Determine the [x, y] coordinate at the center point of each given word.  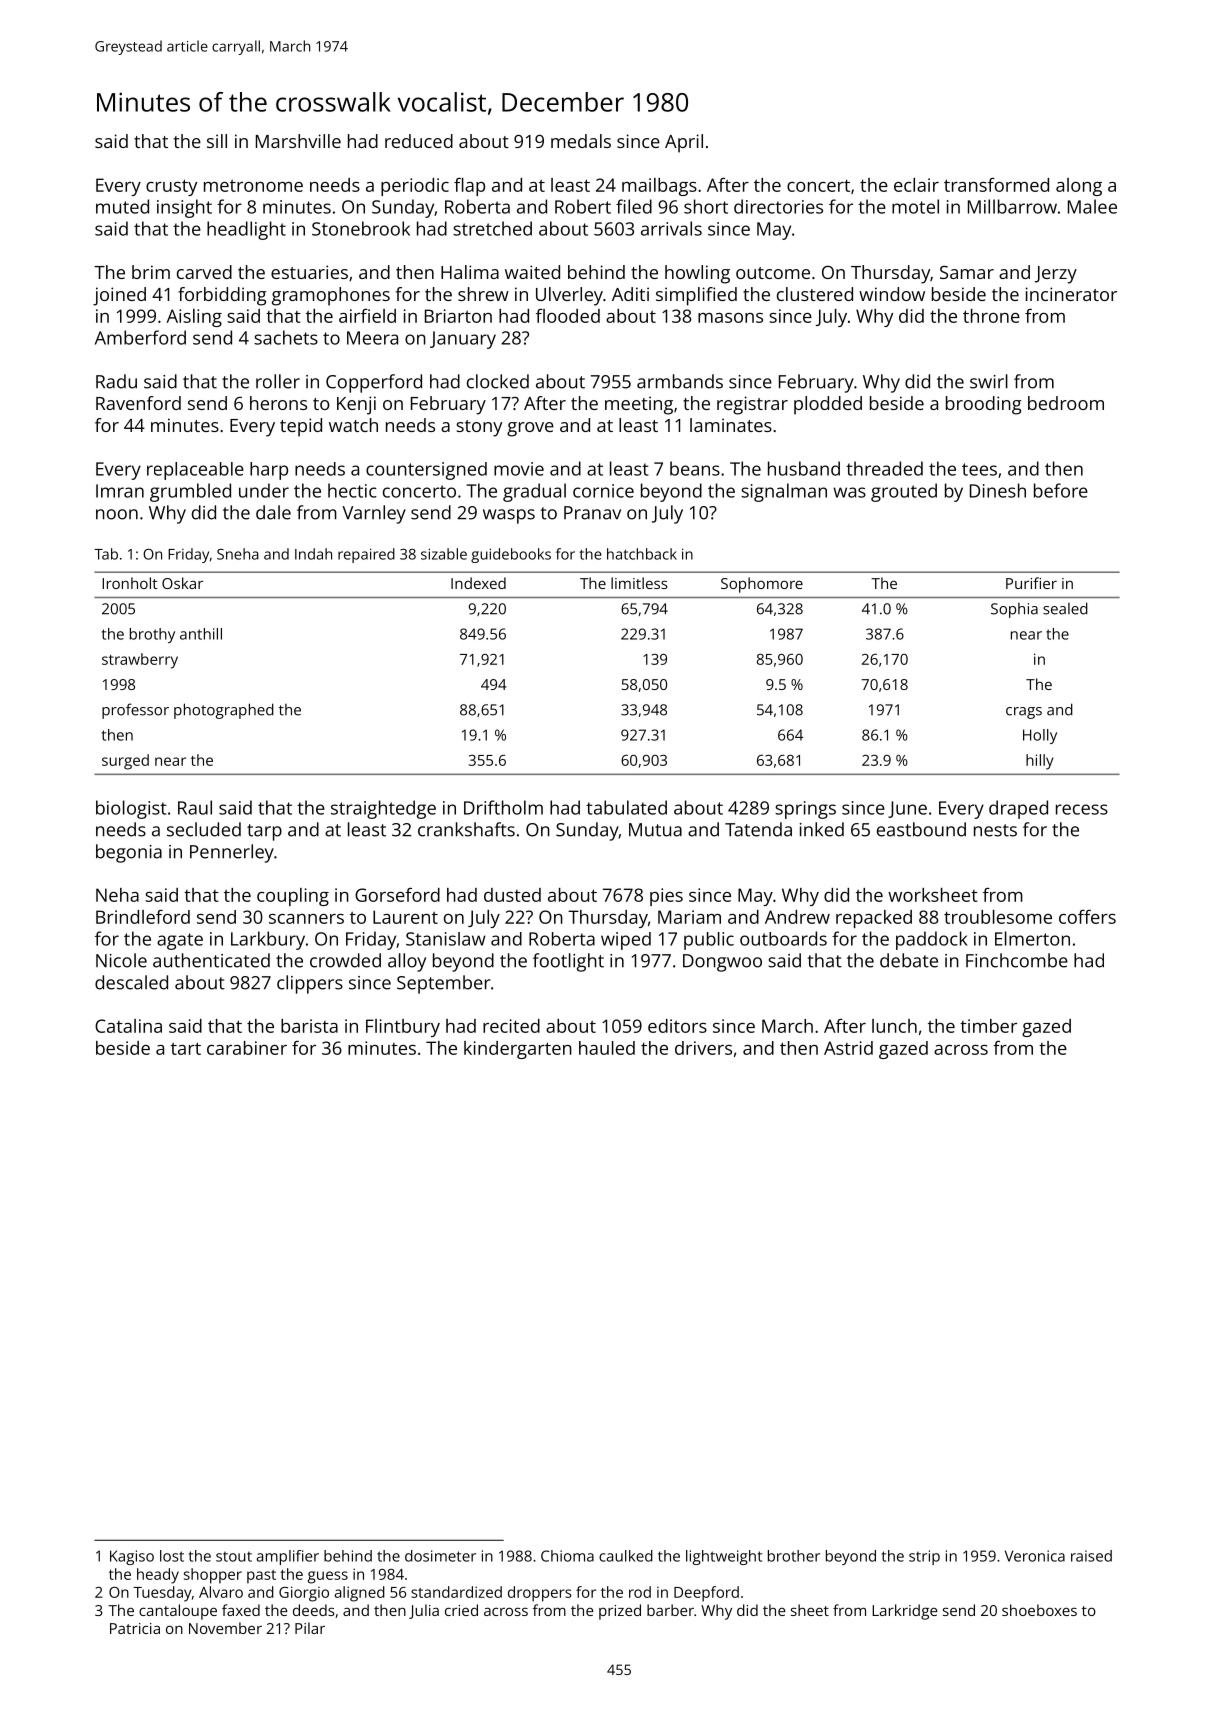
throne [991, 316]
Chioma [567, 1556]
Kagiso [132, 1557]
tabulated [626, 807]
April [684, 143]
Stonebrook [361, 228]
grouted [904, 492]
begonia [129, 853]
